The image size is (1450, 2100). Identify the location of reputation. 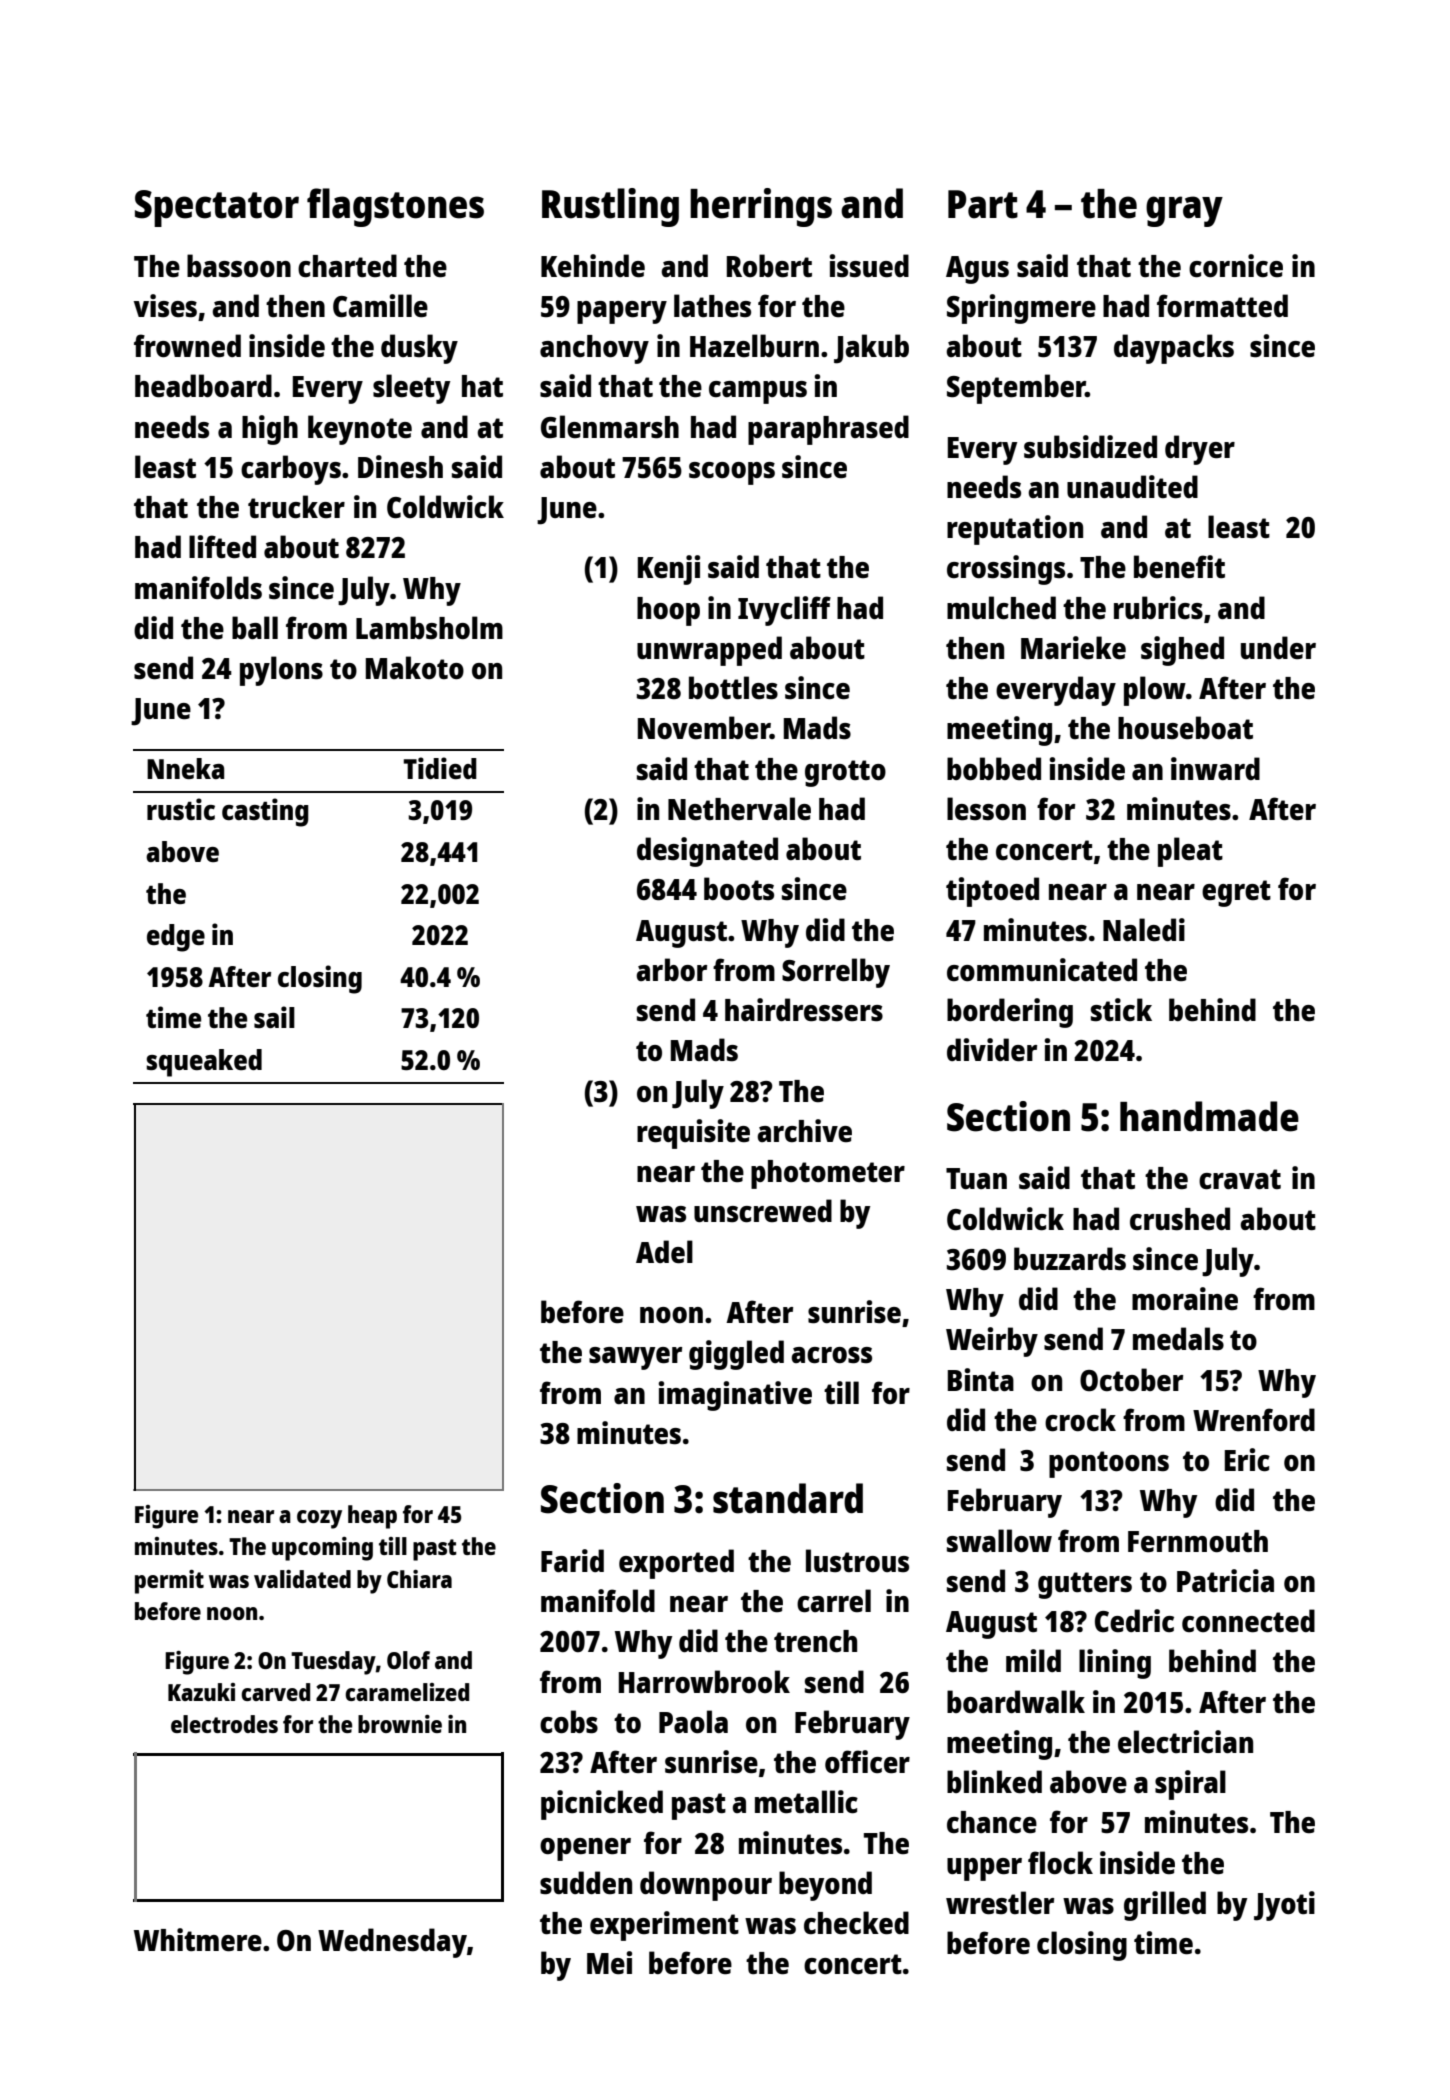
(1015, 530).
